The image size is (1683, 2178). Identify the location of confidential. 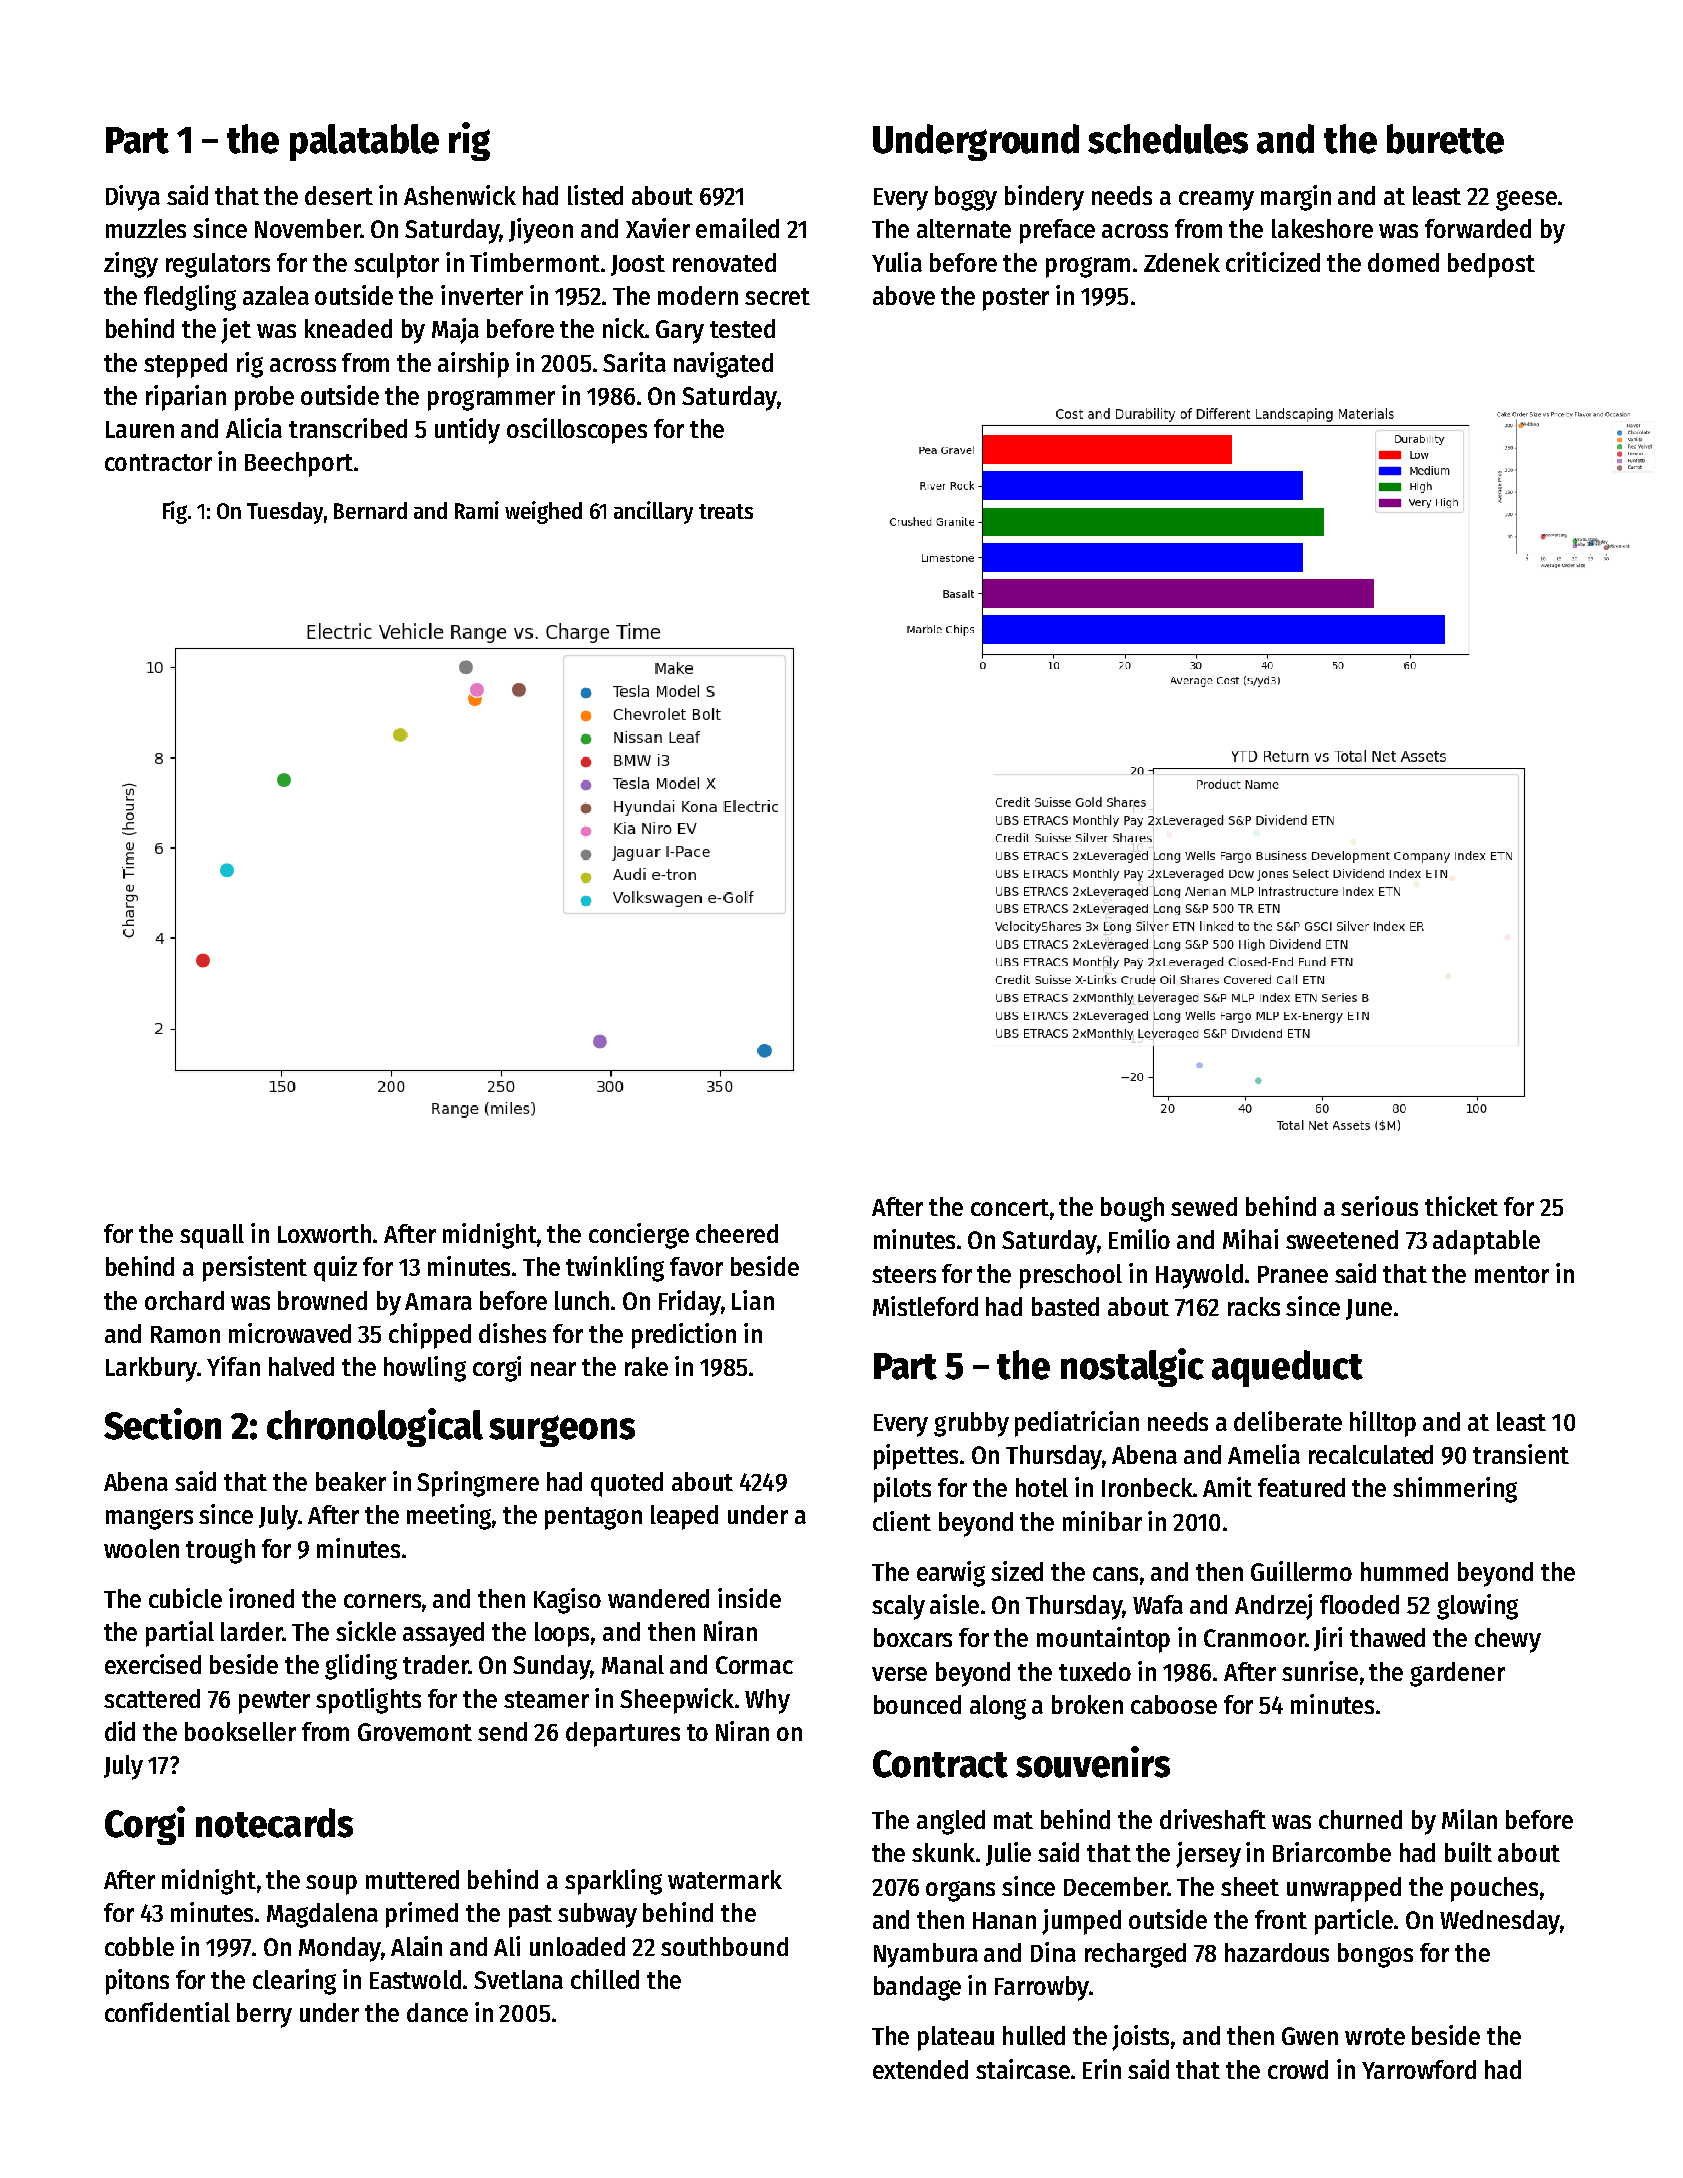
(167, 2012).
